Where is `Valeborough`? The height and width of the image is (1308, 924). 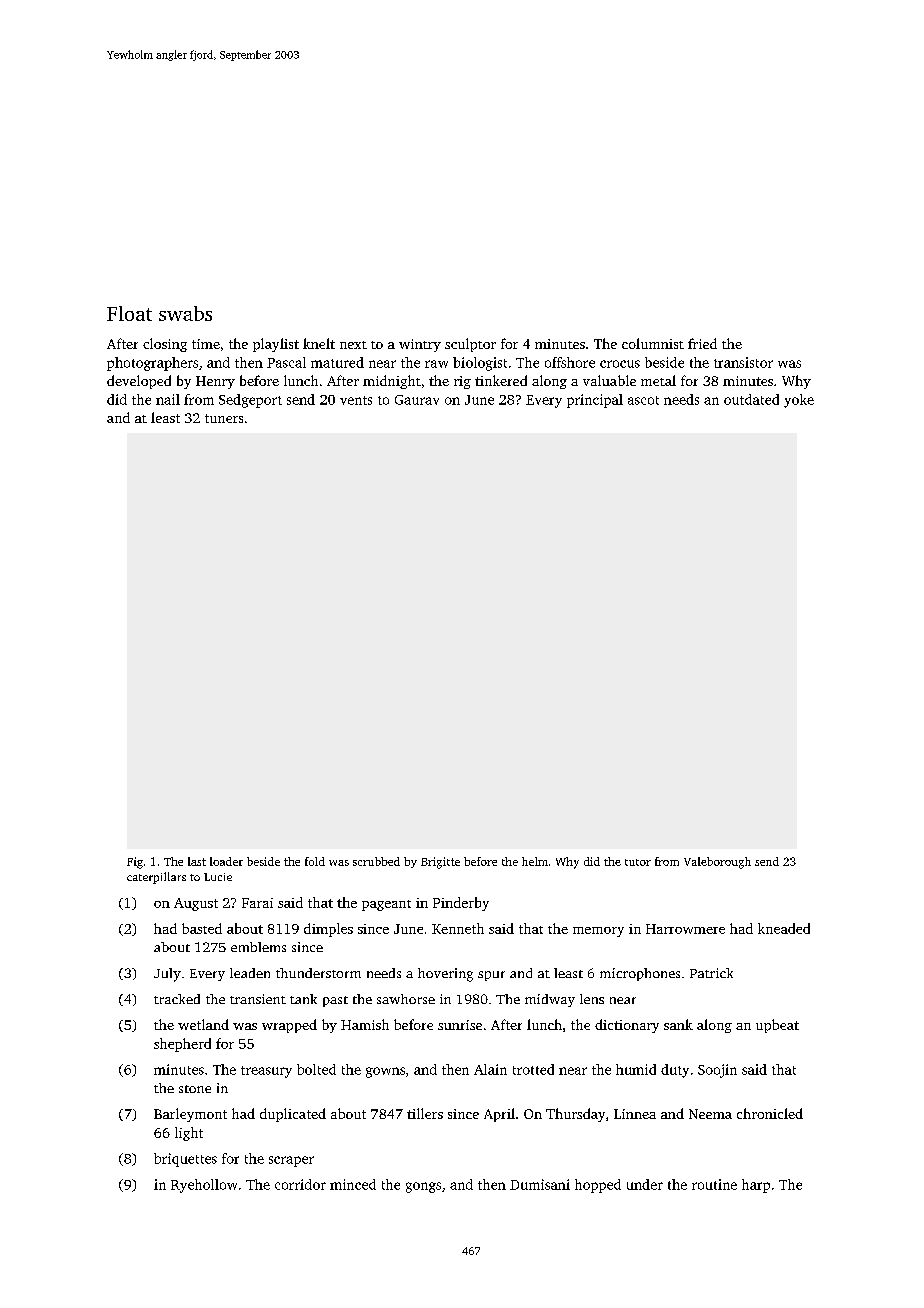
Valeborough is located at coordinates (717, 863).
